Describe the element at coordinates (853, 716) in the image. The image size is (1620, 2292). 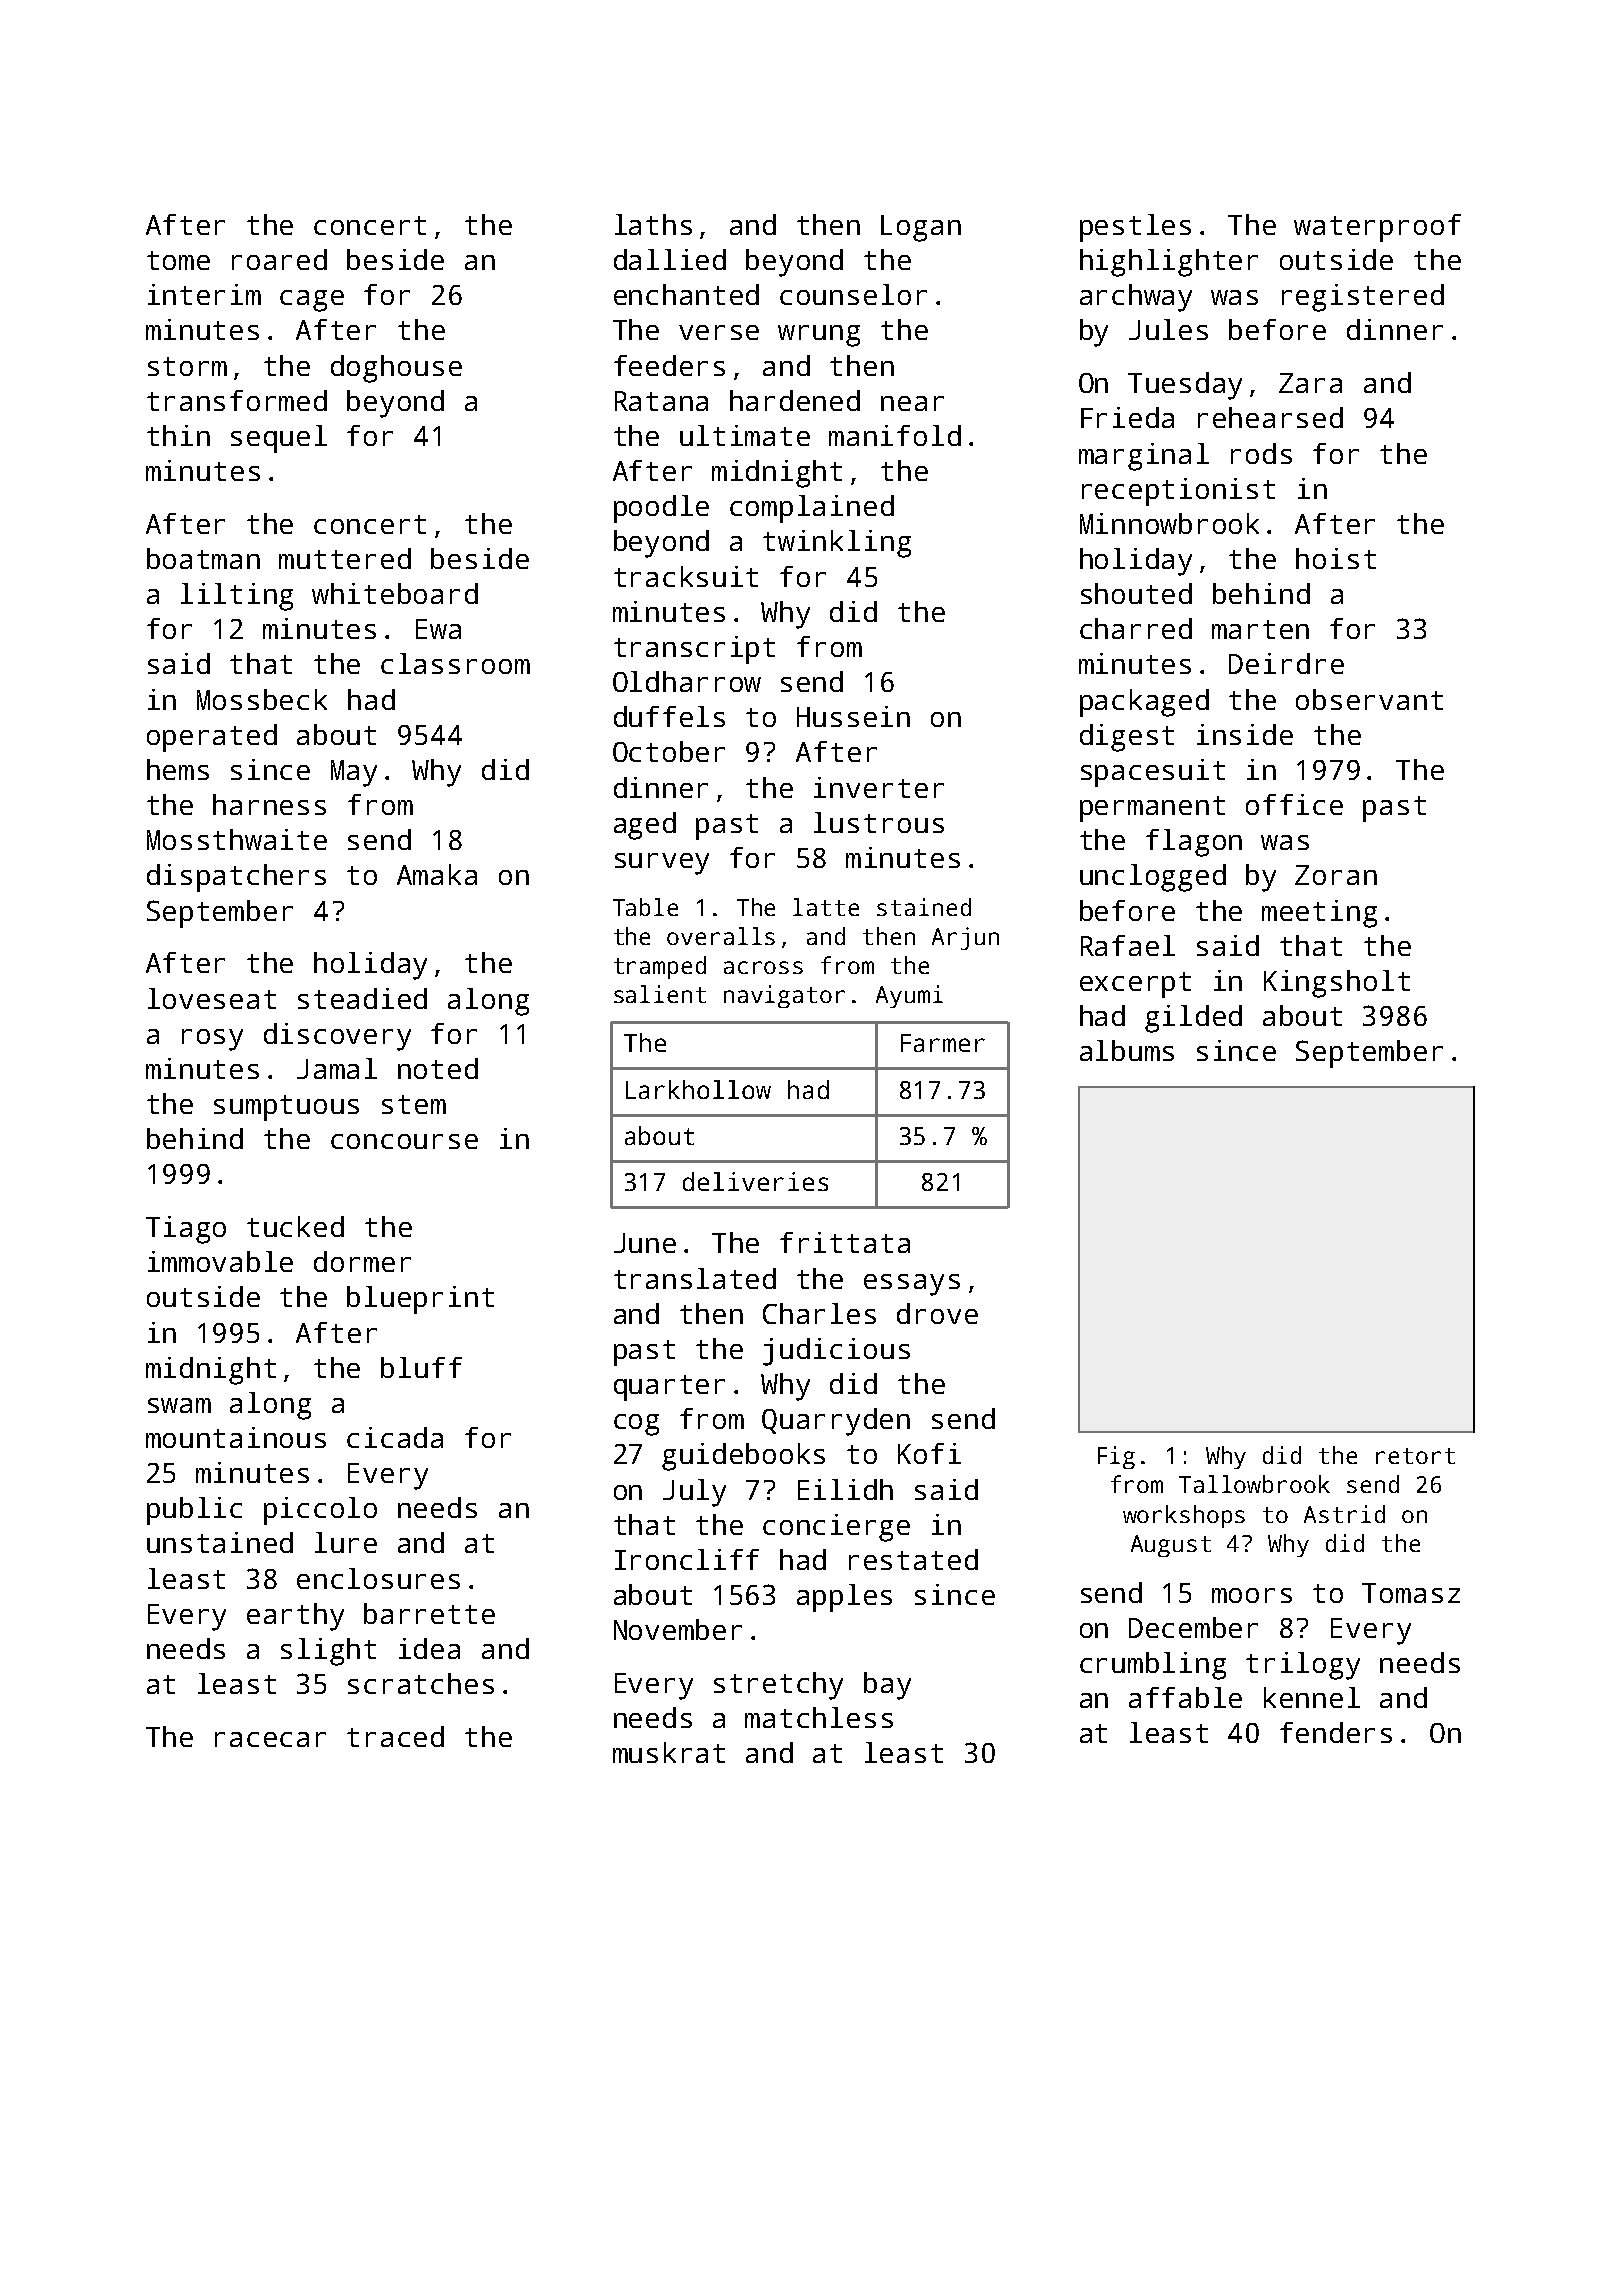
I see `Hussein` at that location.
